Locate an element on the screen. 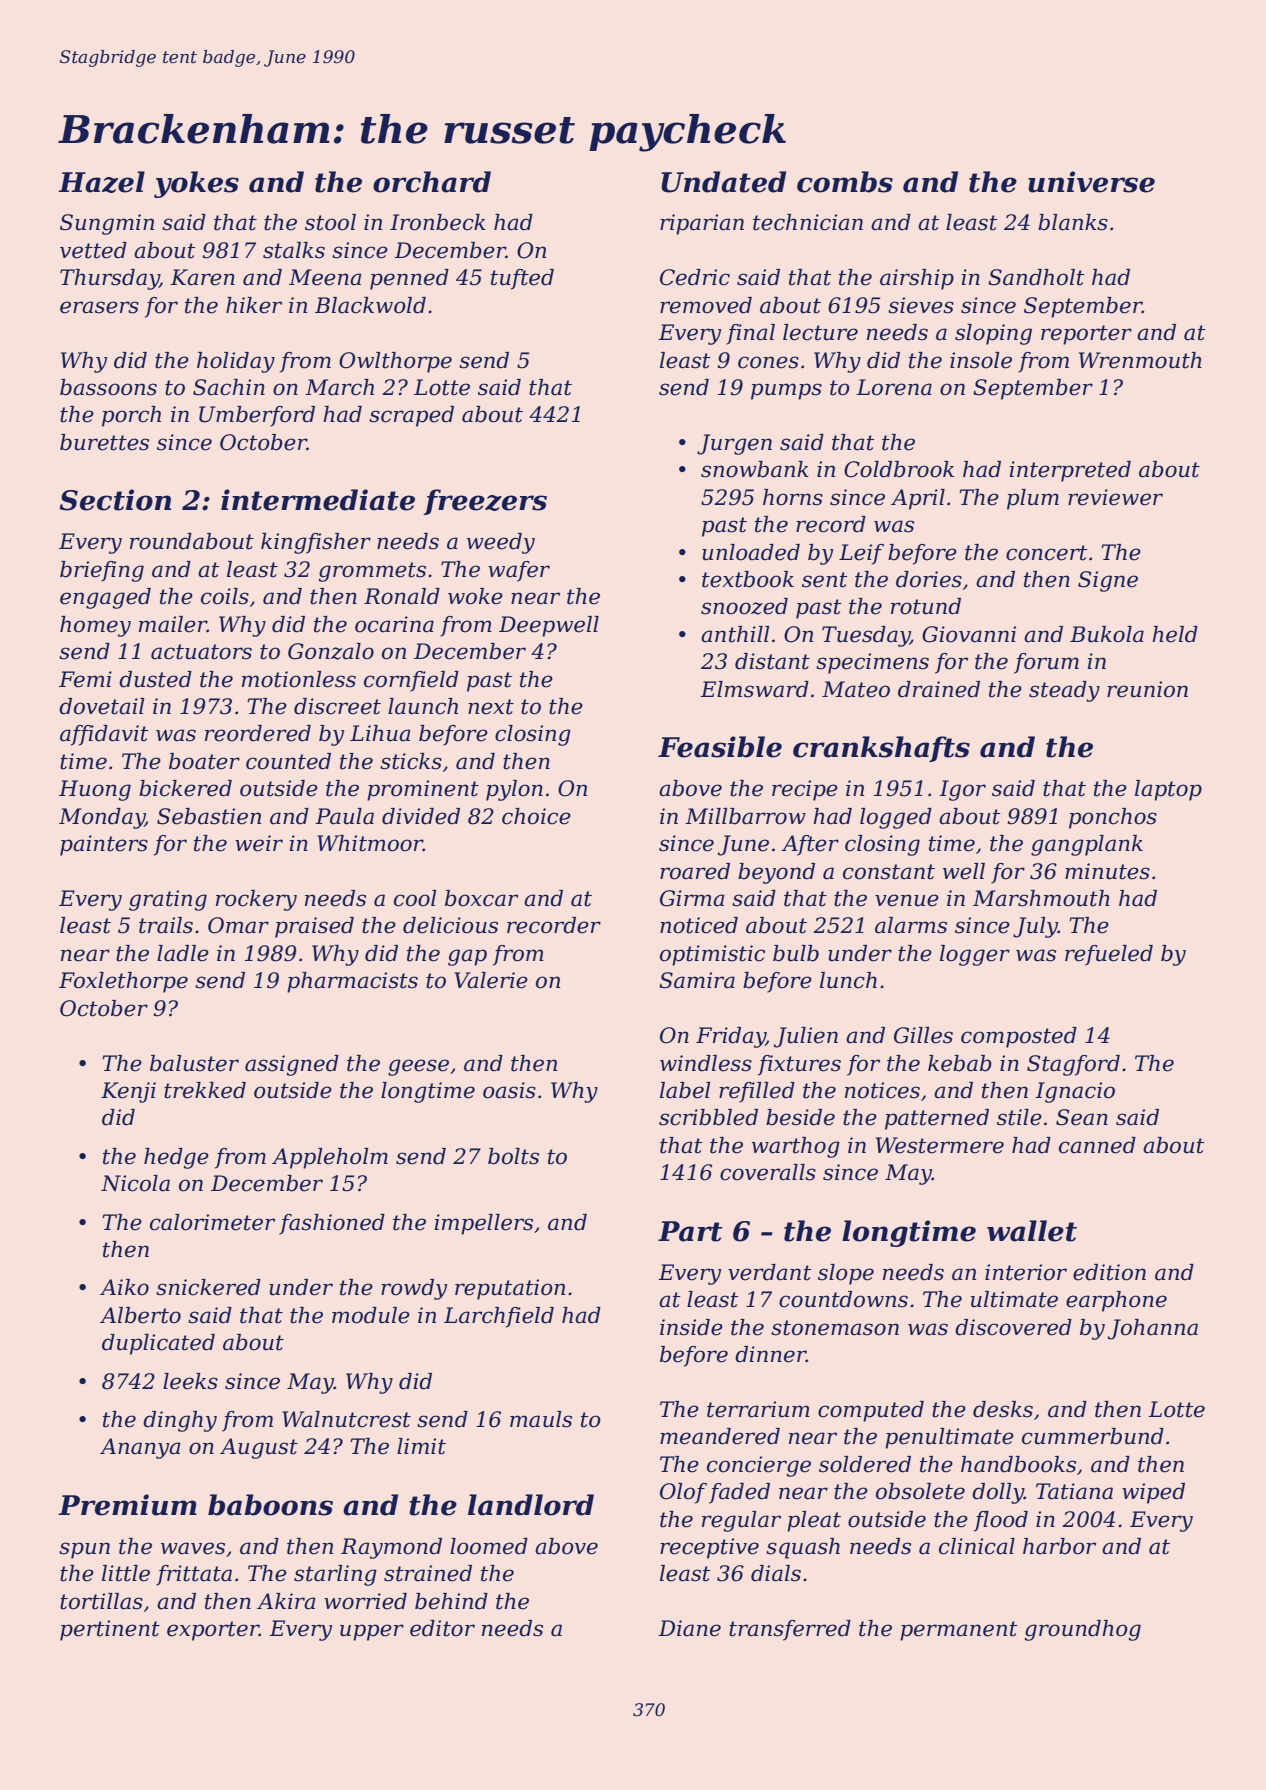  reviewer is located at coordinates (1115, 497).
